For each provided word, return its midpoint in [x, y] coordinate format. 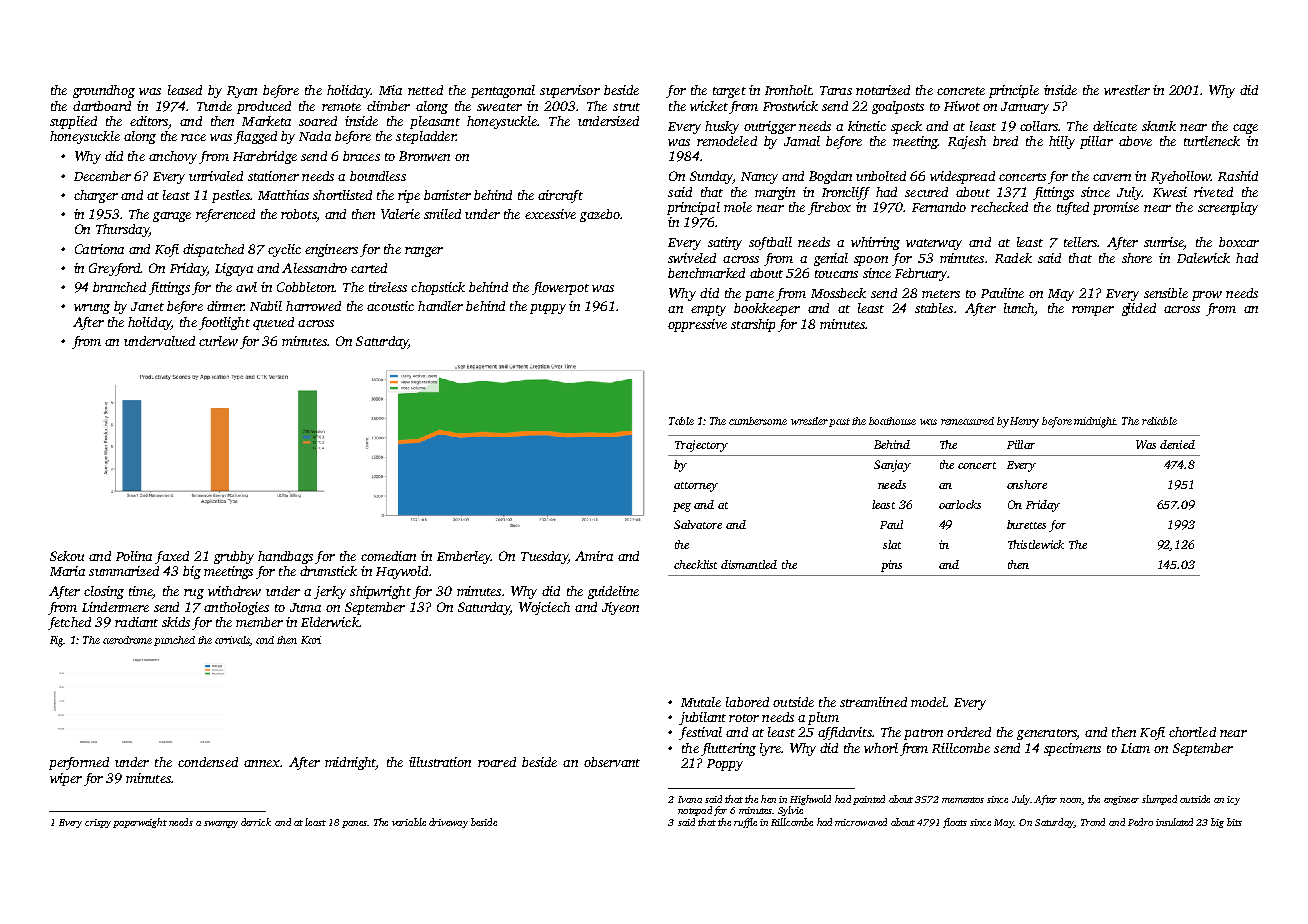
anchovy [173, 157]
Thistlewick [1036, 544]
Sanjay [892, 466]
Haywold [402, 572]
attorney [696, 487]
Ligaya [234, 269]
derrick [256, 822]
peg [682, 507]
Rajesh [967, 142]
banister [447, 195]
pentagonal [503, 91]
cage [1245, 129]
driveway [448, 823]
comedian [388, 556]
